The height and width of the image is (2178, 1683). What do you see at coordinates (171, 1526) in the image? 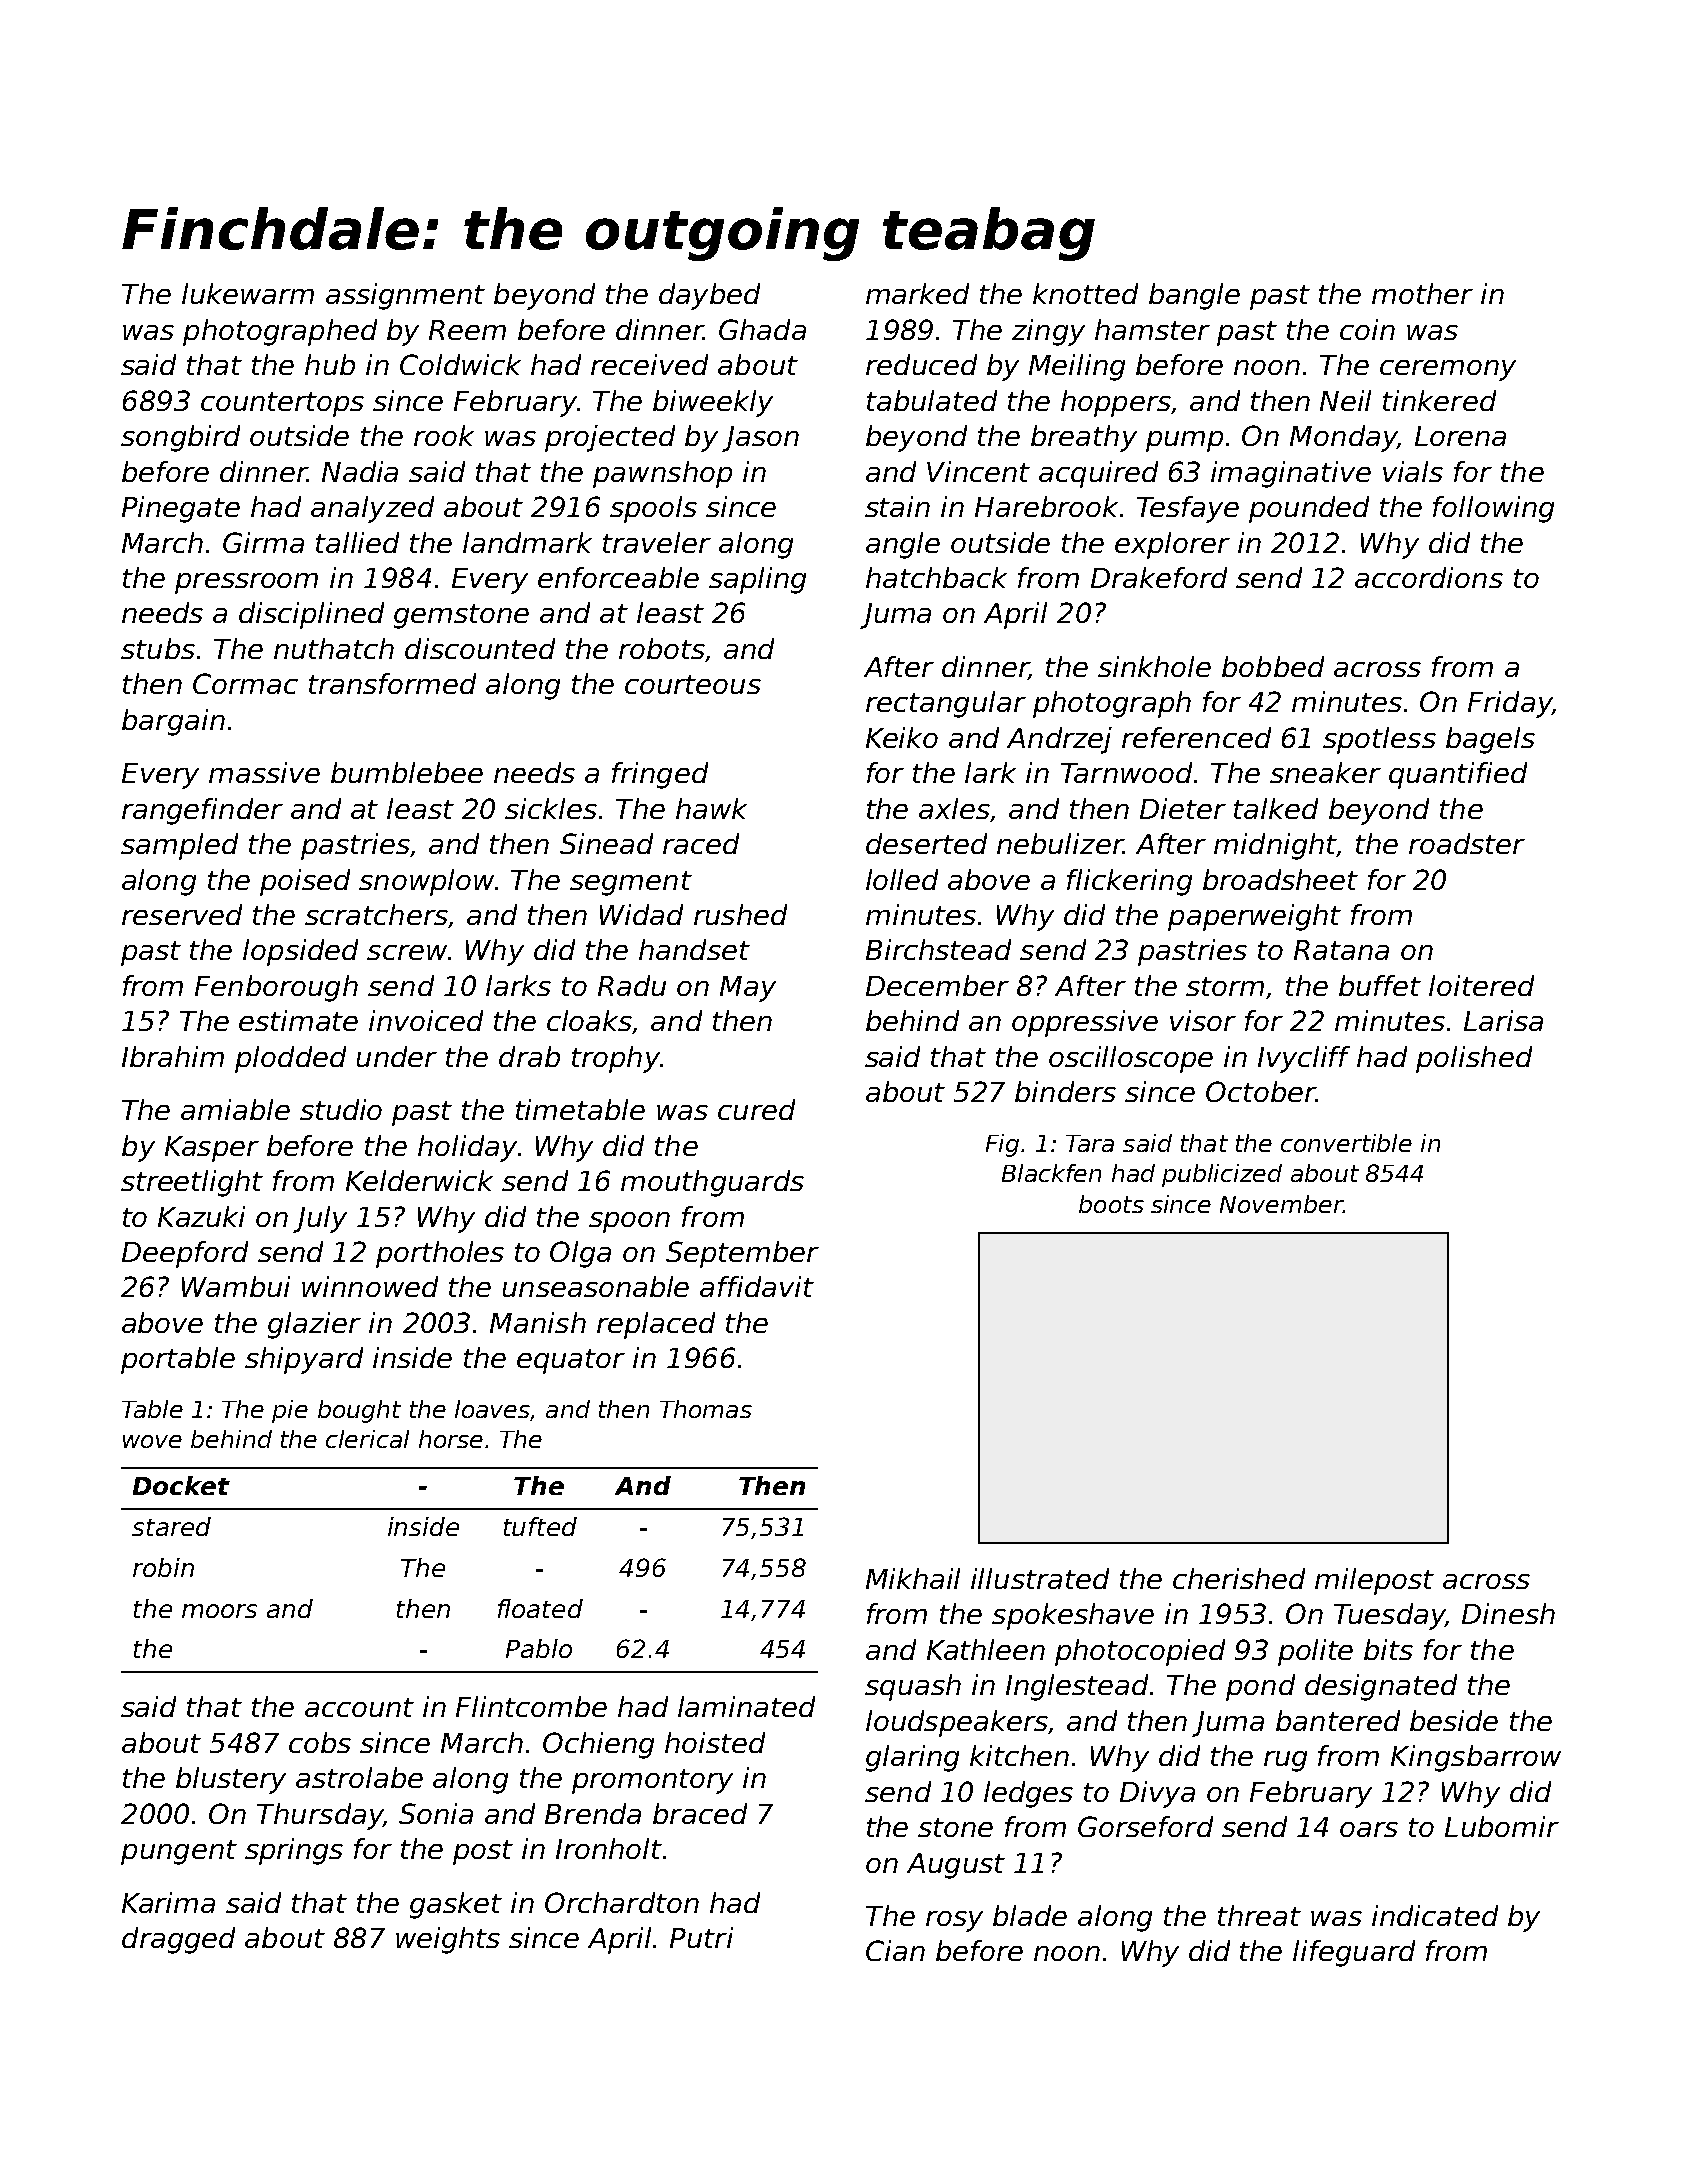
I see `stared` at bounding box center [171, 1526].
